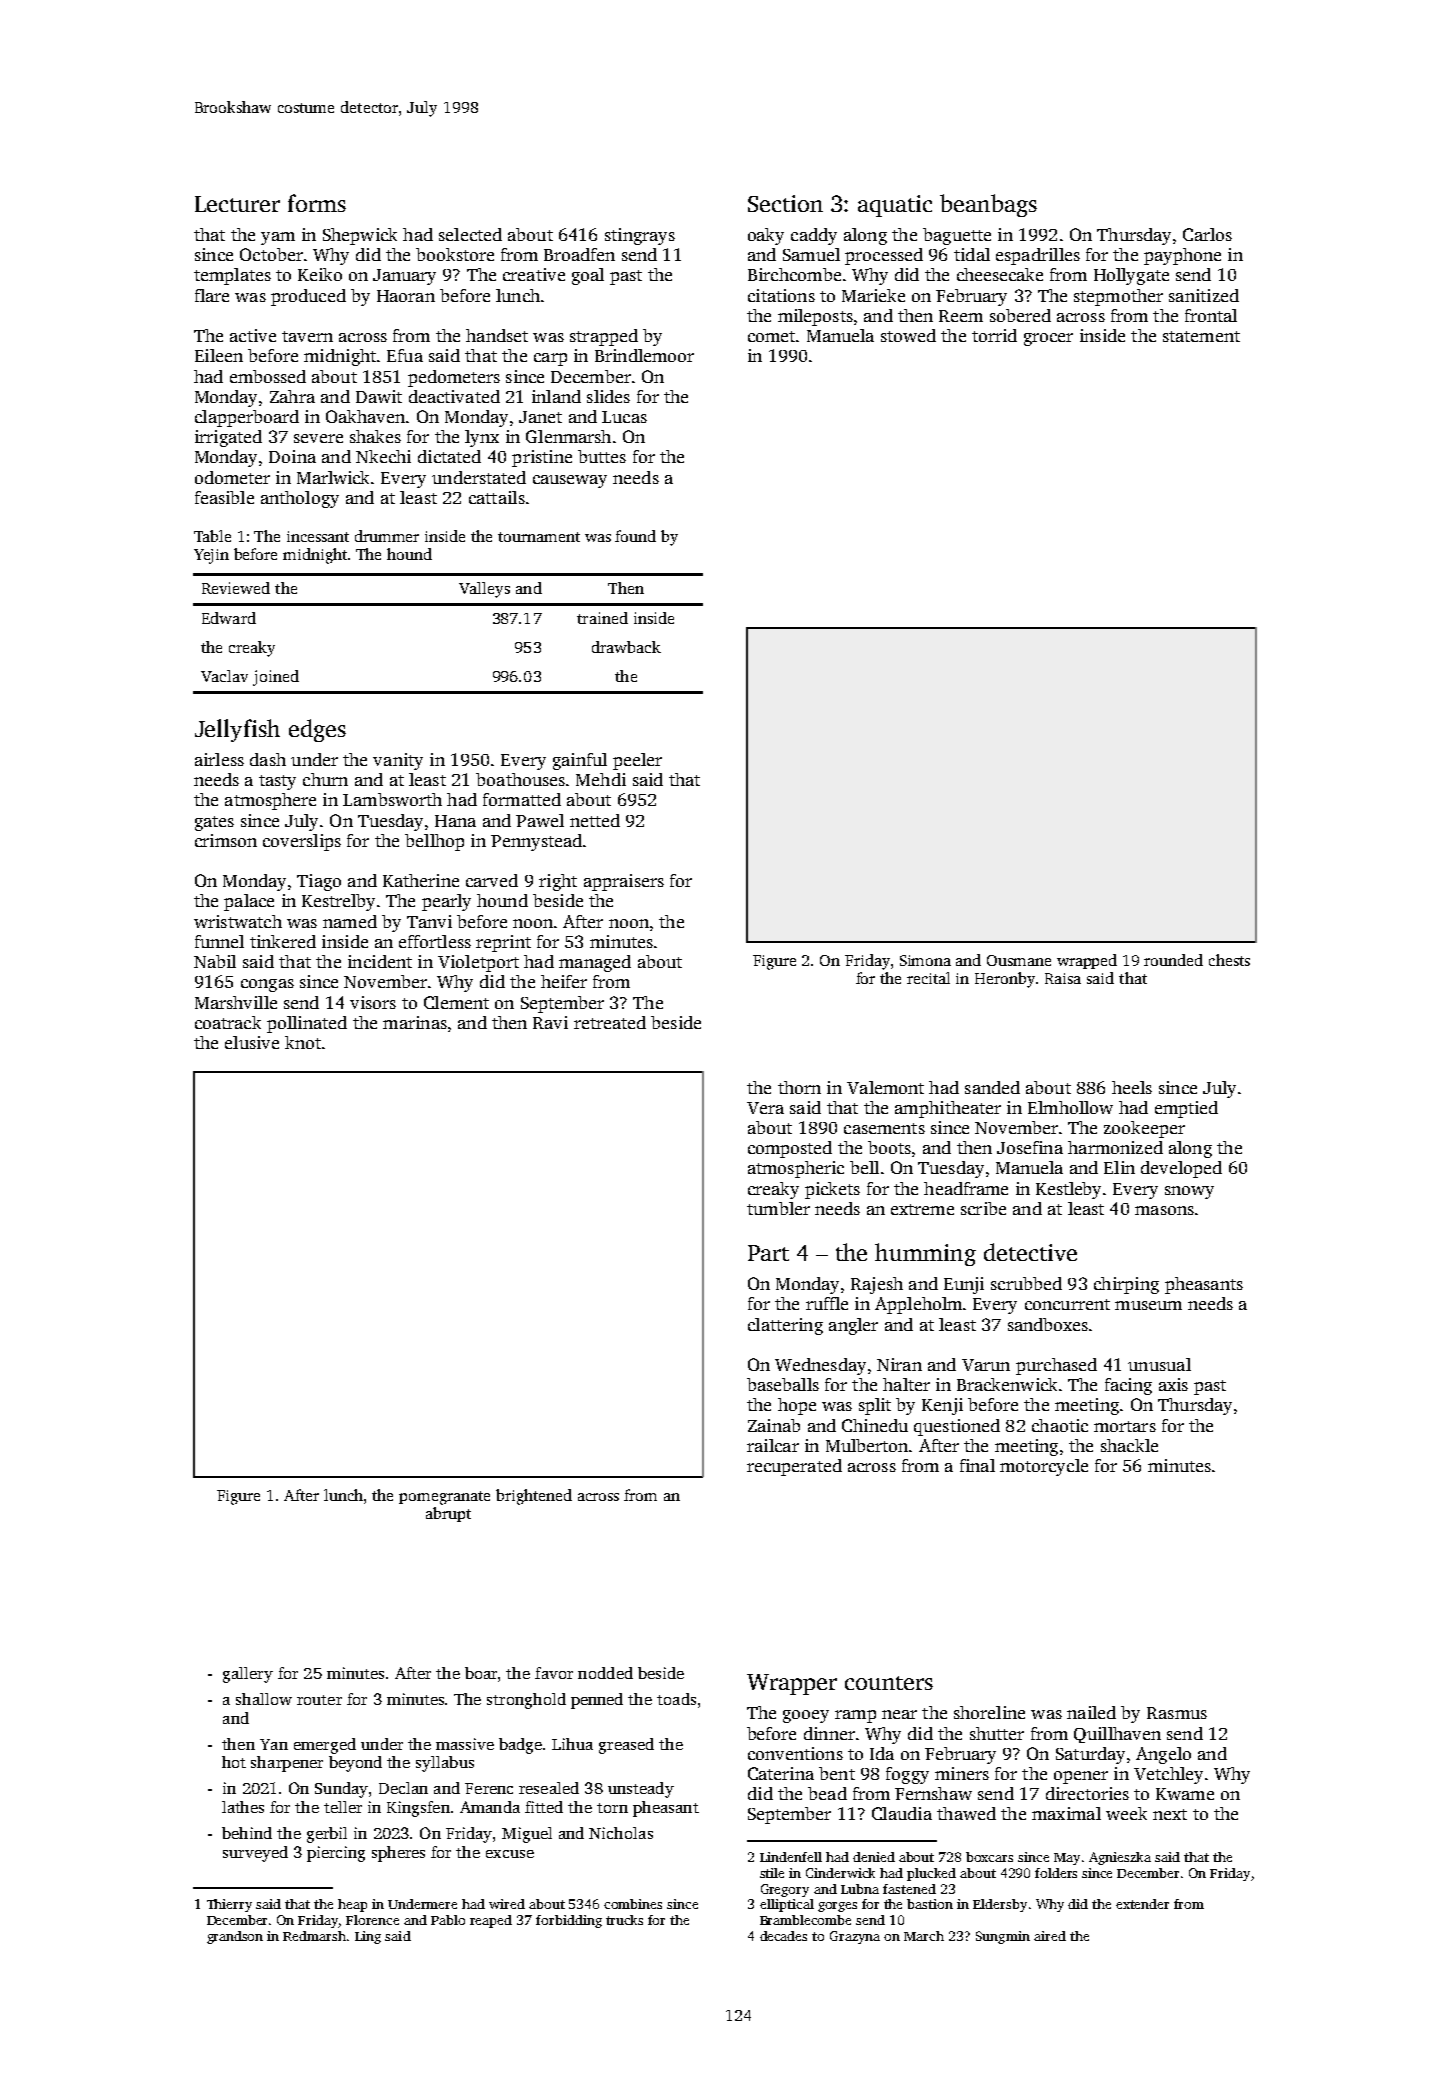 The width and height of the image is (1450, 2100). What do you see at coordinates (444, 1498) in the image?
I see `pomegranate` at bounding box center [444, 1498].
